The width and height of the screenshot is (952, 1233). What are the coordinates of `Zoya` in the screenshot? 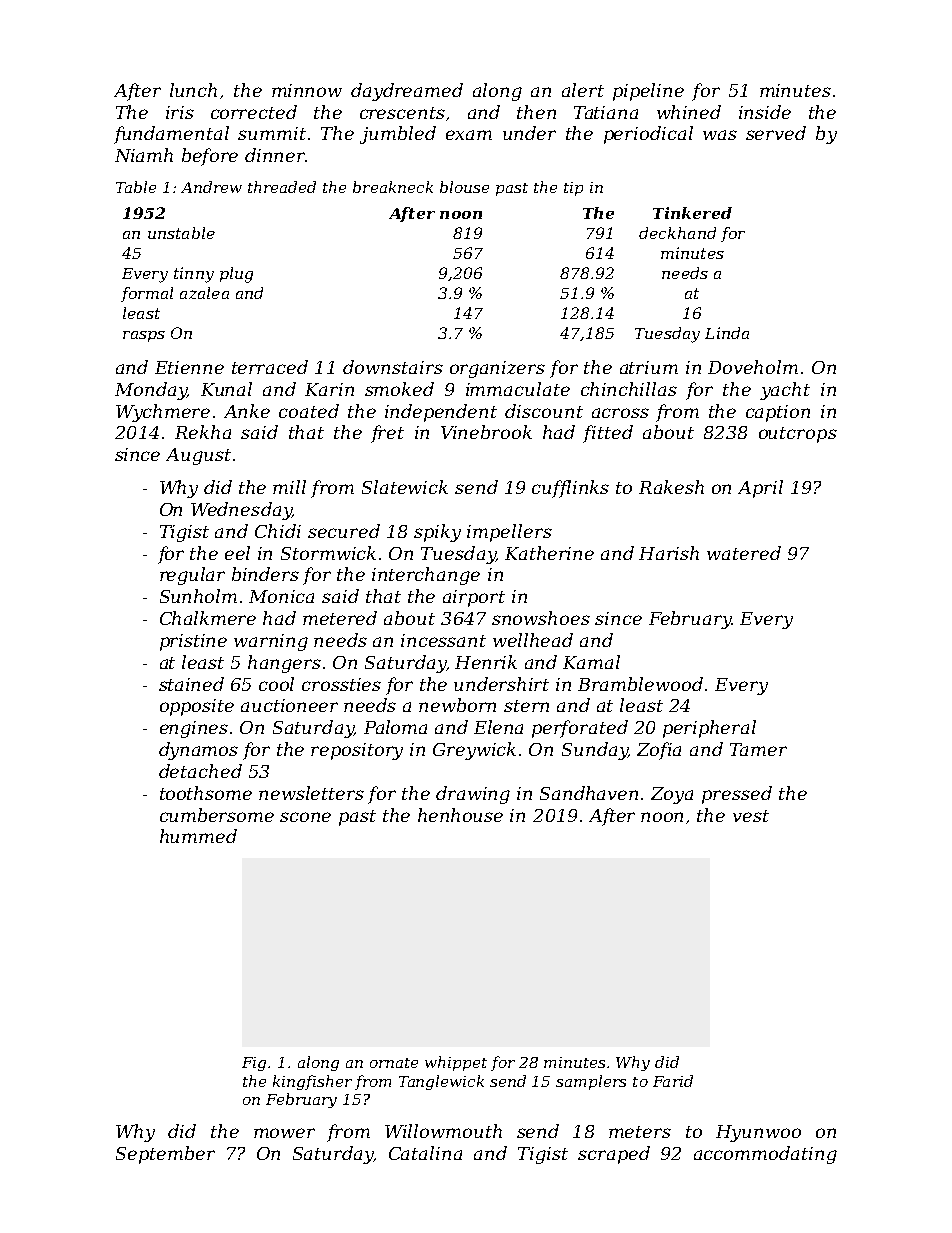 It's located at (672, 795).
